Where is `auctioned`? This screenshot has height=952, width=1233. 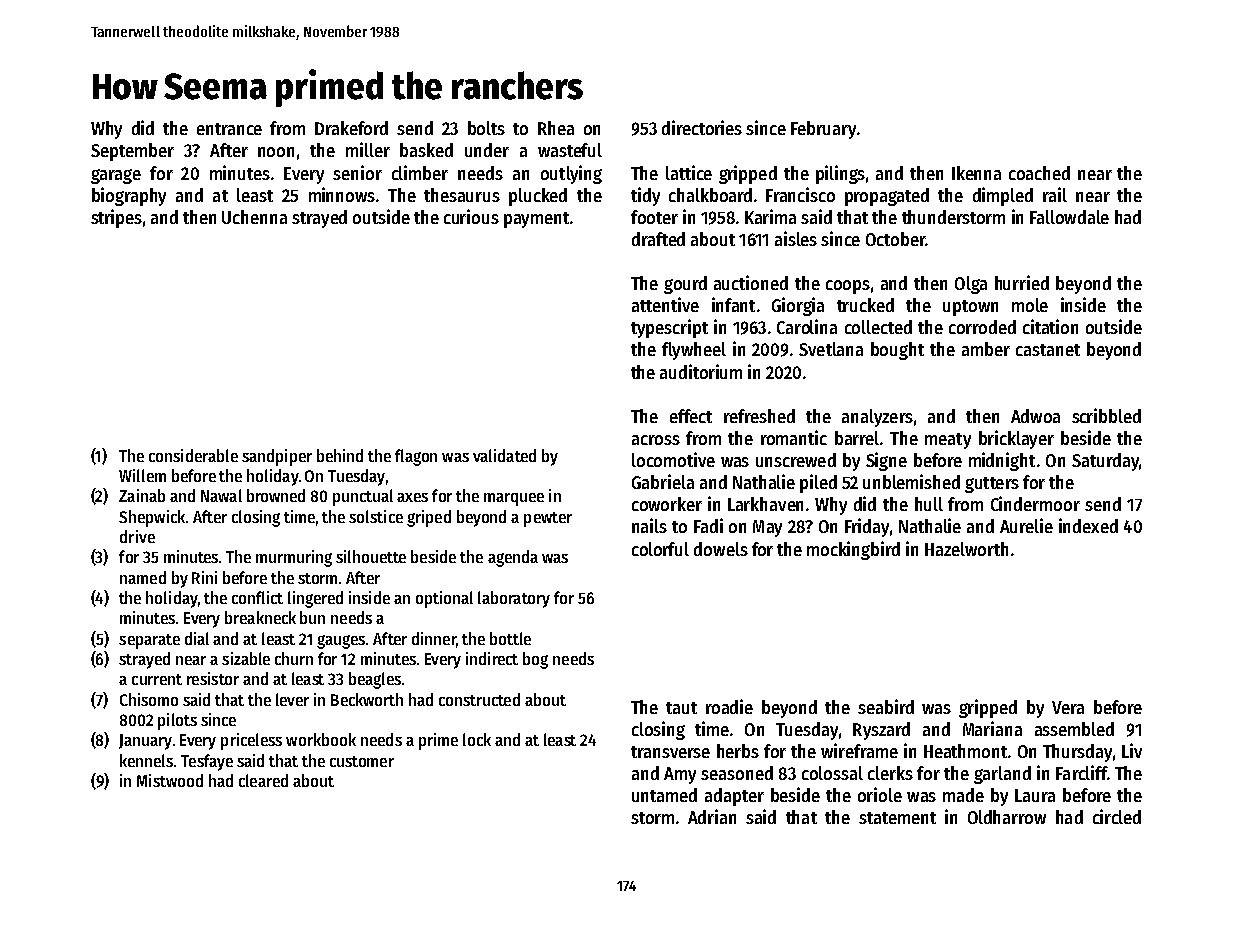
auctioned is located at coordinates (751, 282).
